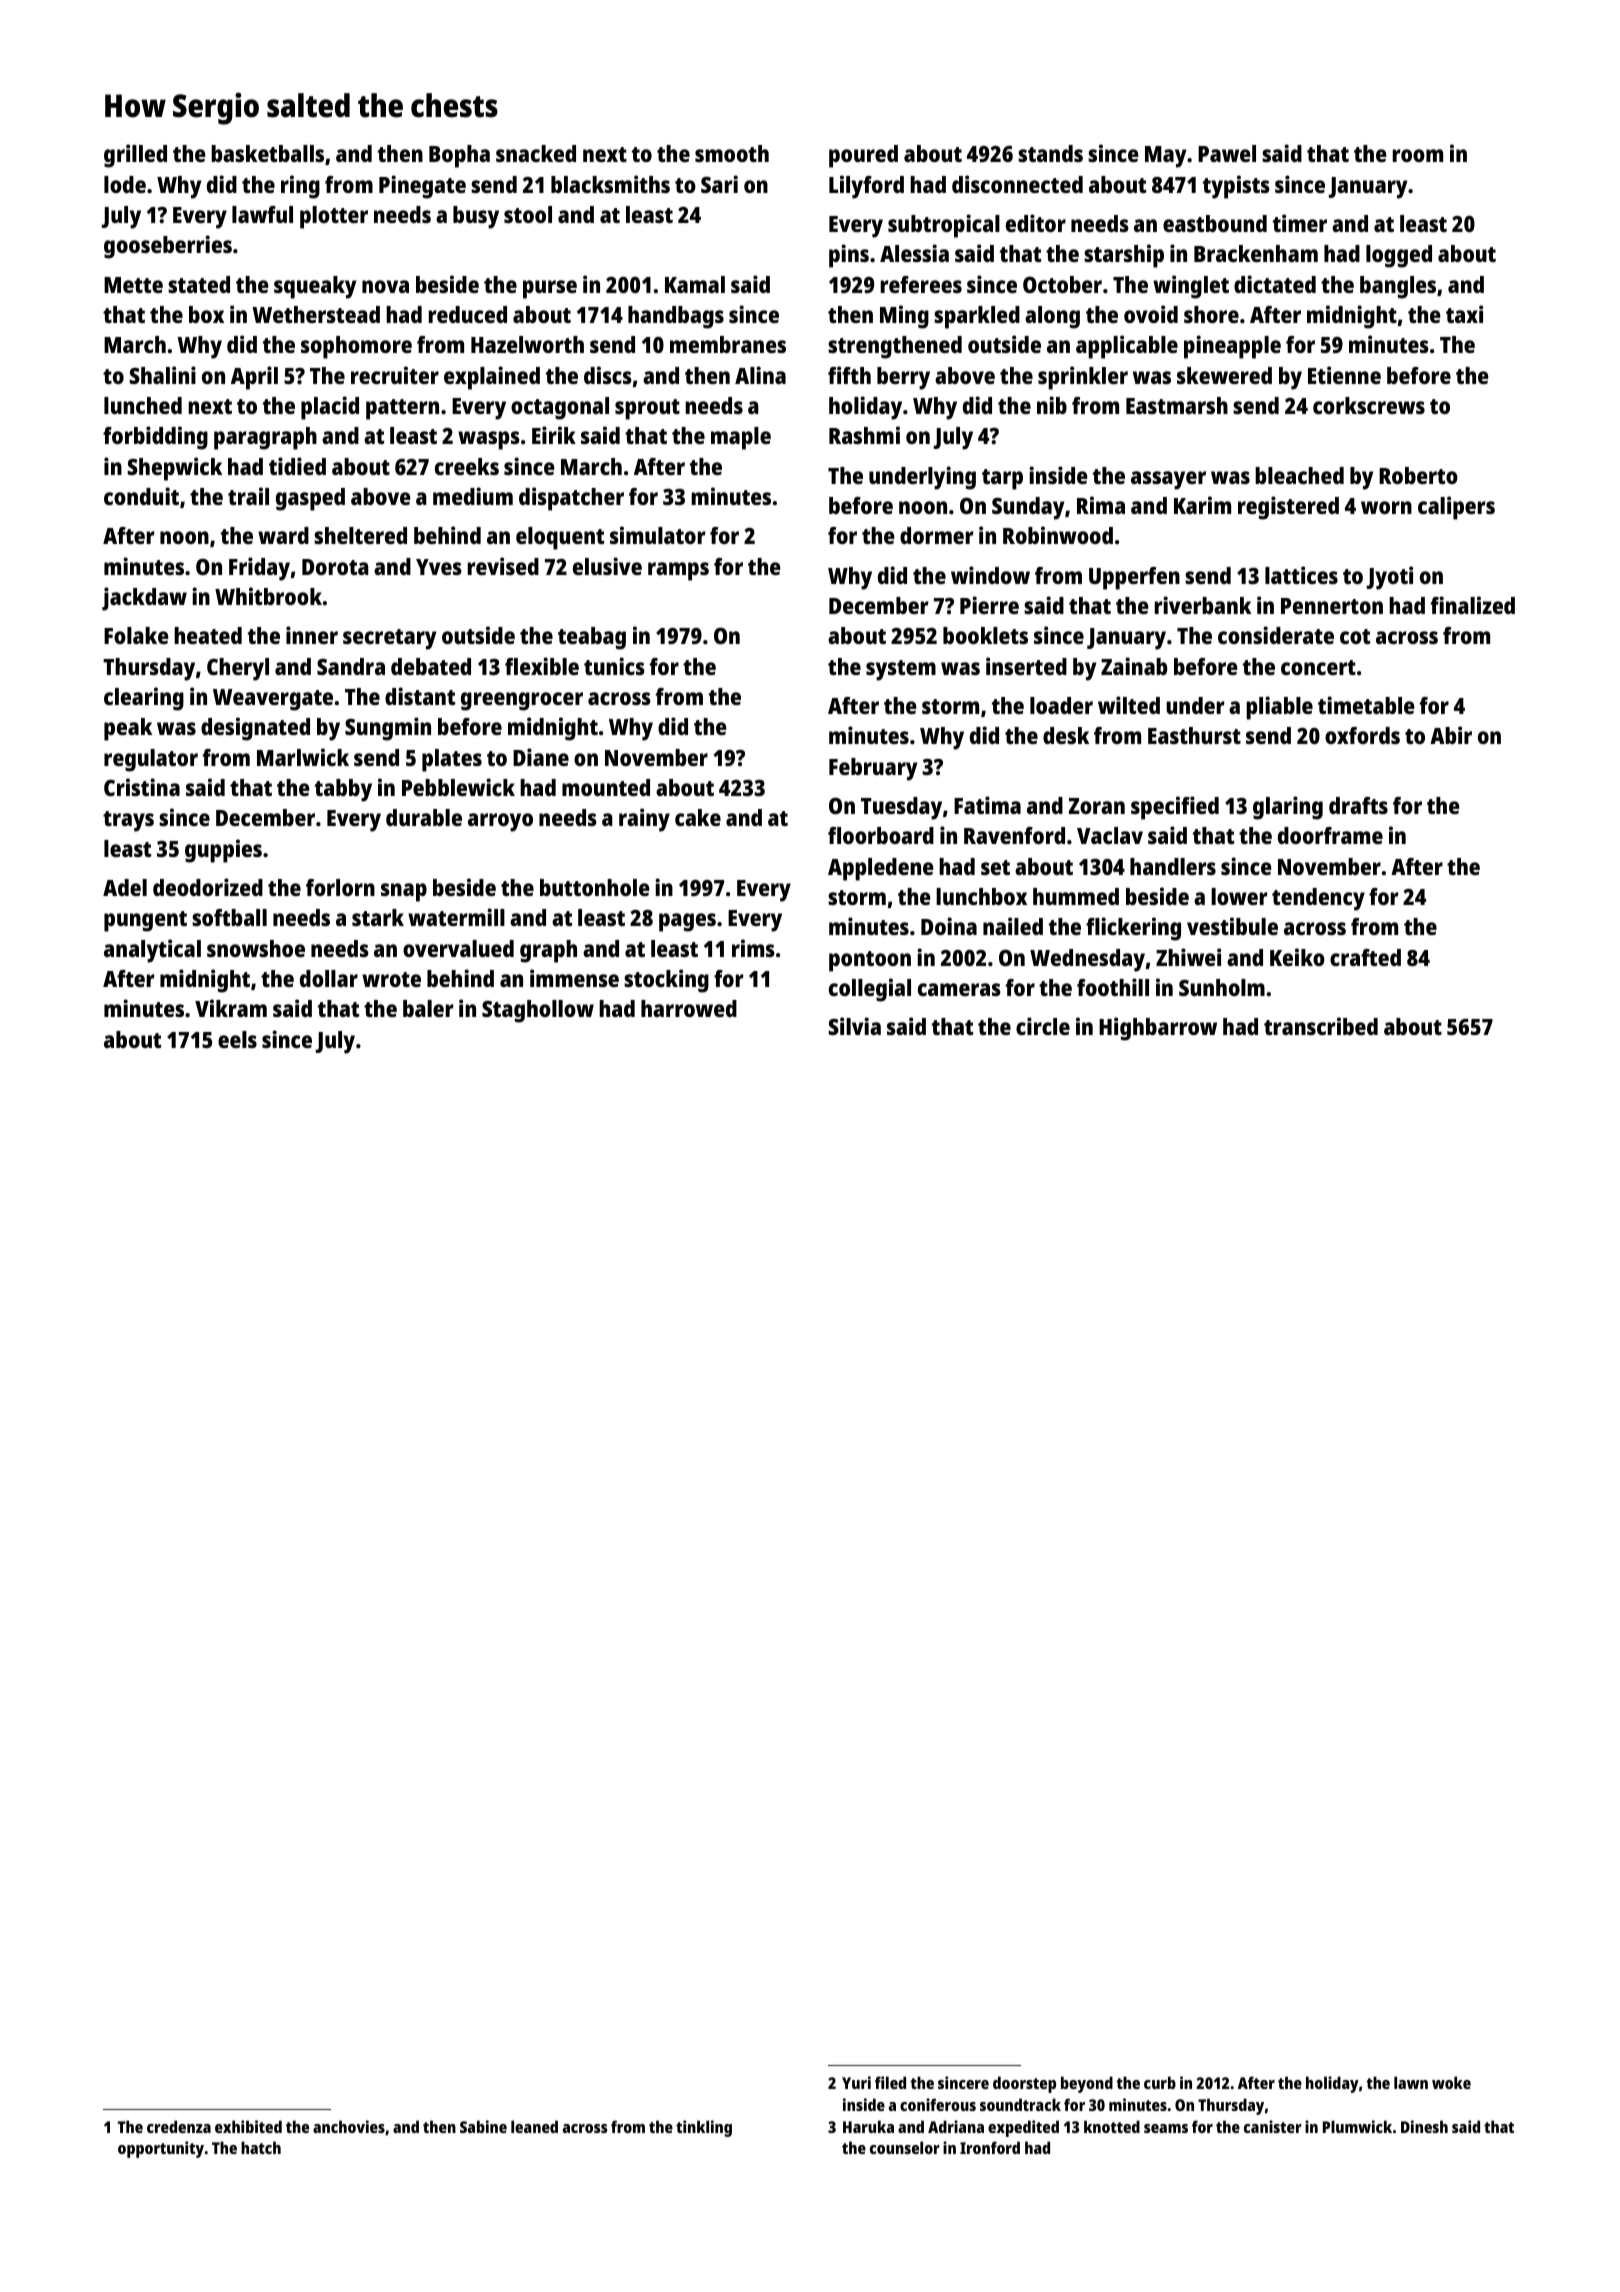 This screenshot has height=2292, width=1620. What do you see at coordinates (904, 317) in the screenshot?
I see `Ming` at bounding box center [904, 317].
